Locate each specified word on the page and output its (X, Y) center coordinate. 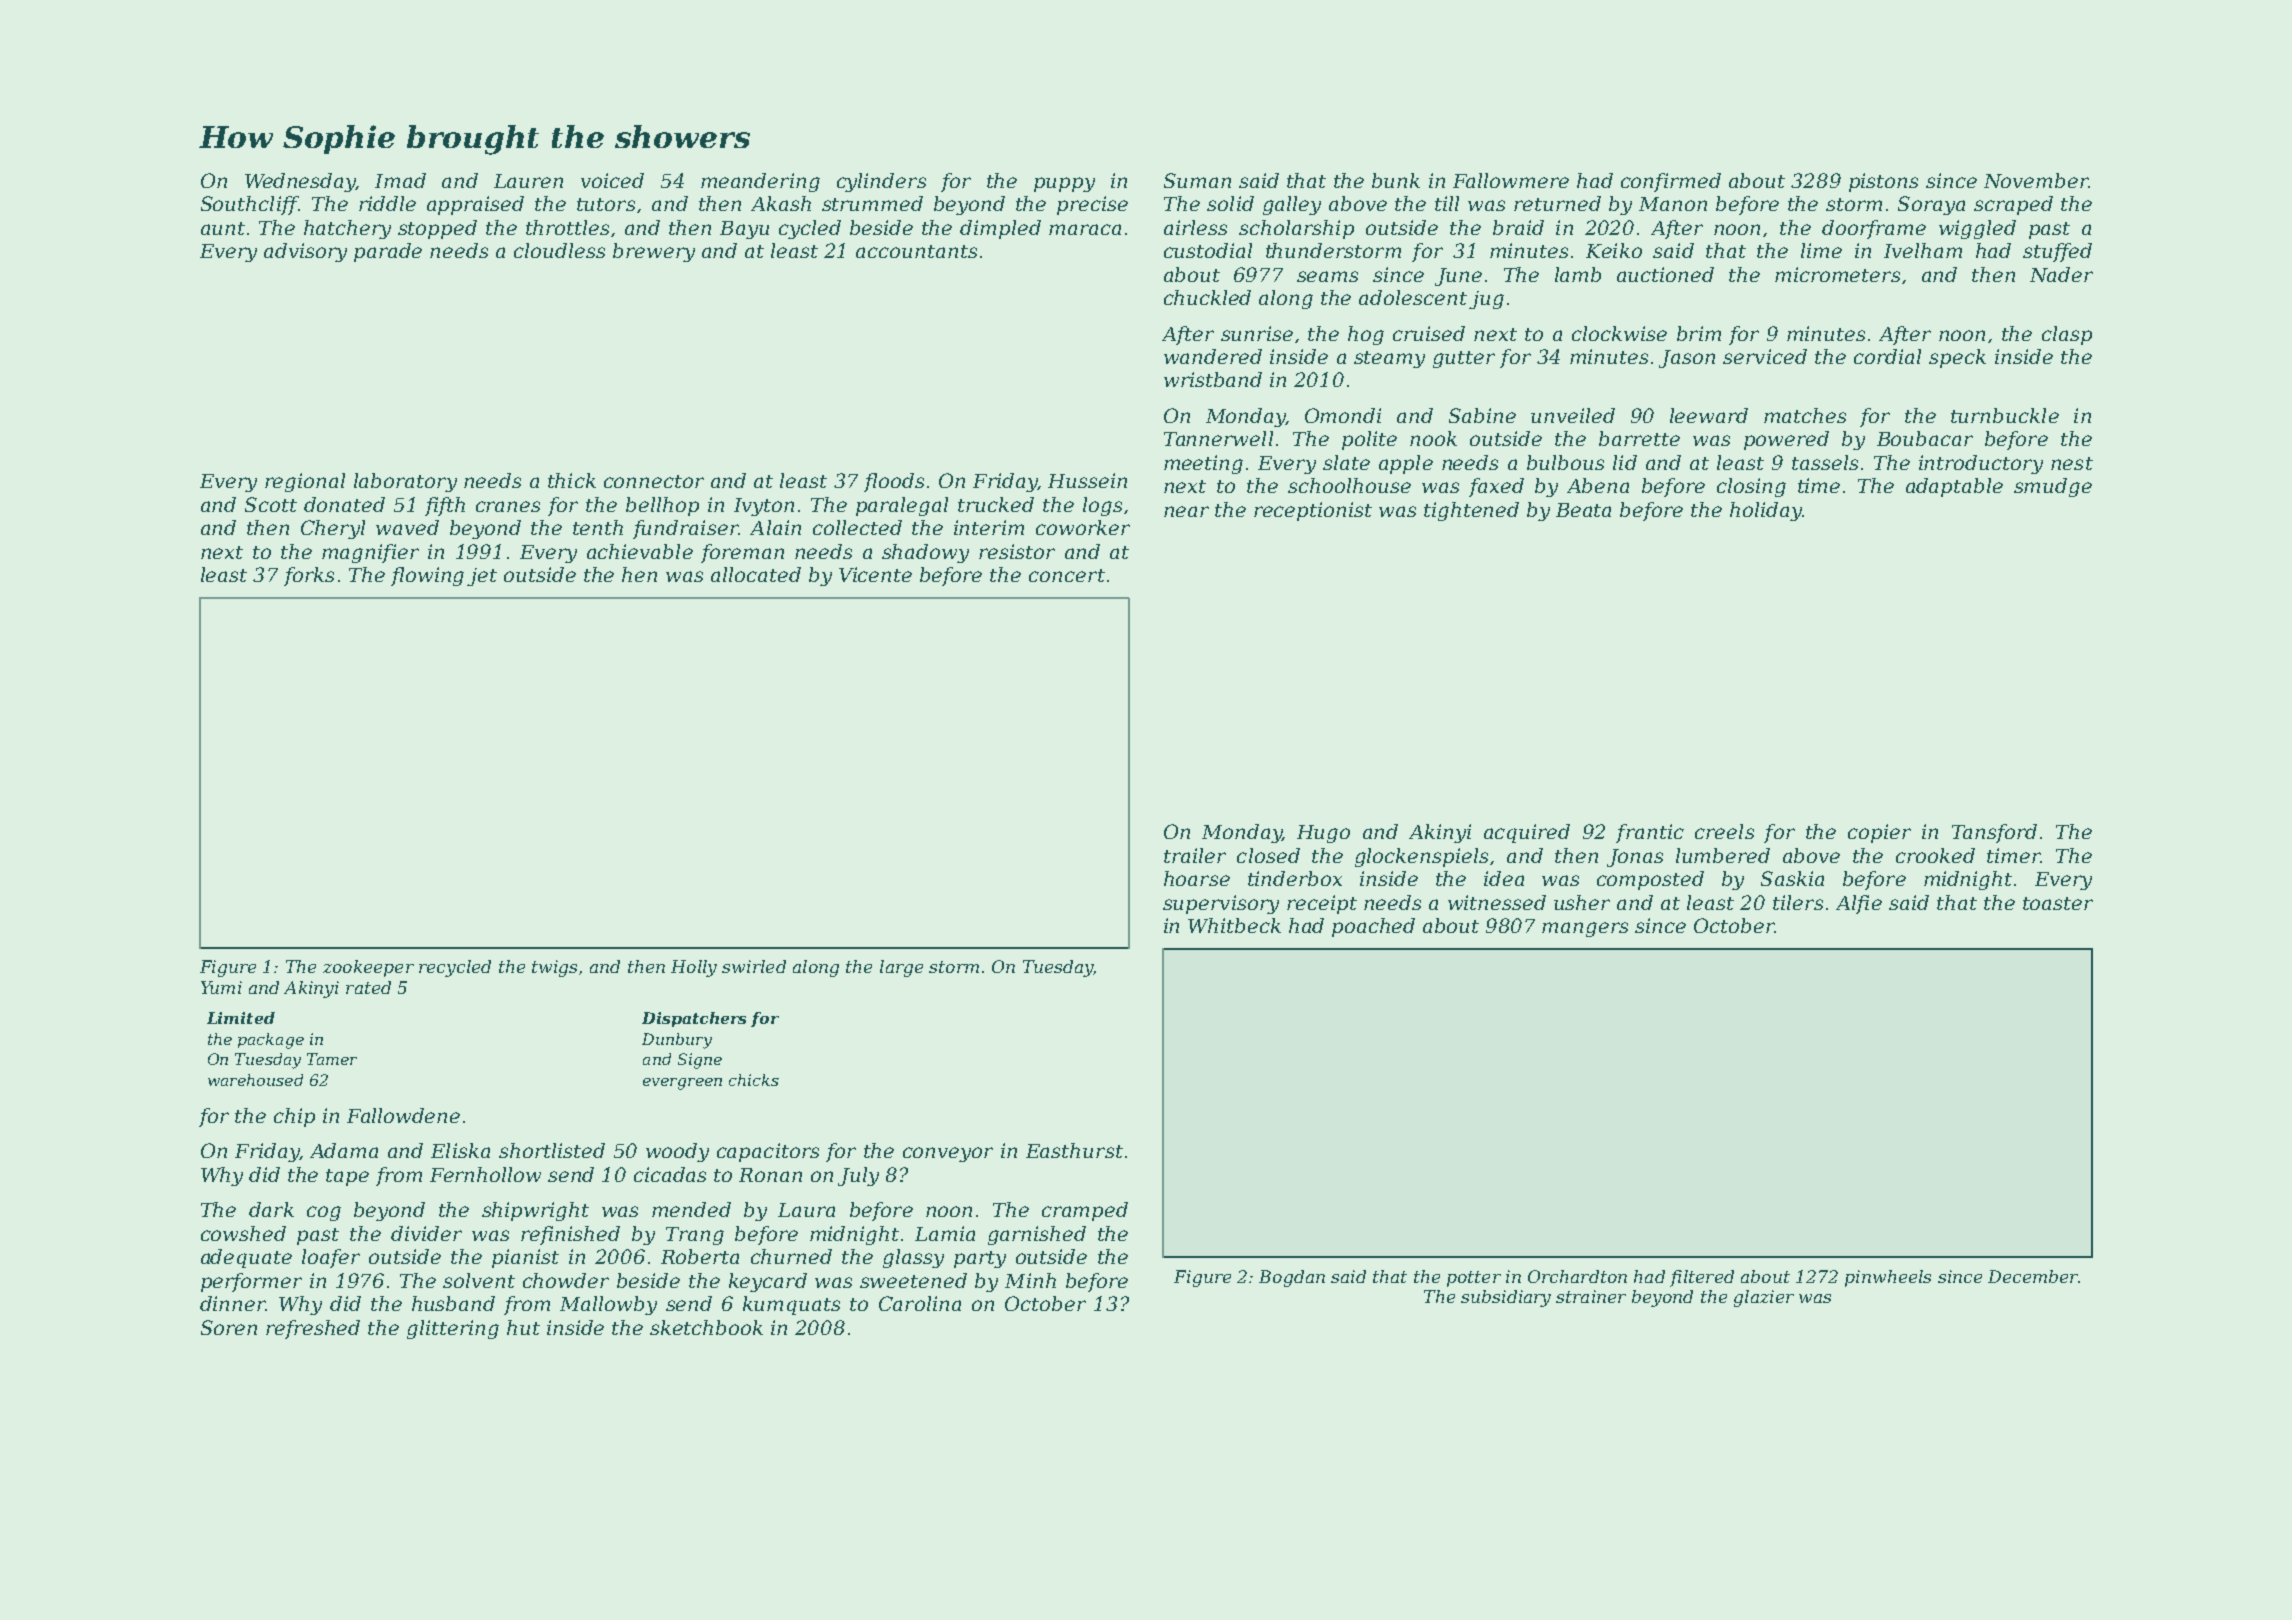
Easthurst (1074, 1150)
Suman (1197, 180)
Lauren (528, 181)
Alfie (1859, 904)
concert (1067, 575)
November (2036, 180)
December (2033, 1276)
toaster (2058, 903)
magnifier (370, 553)
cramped (1085, 1211)
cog (324, 1213)
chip (294, 1117)
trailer (1195, 855)
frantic (1650, 833)
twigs (554, 968)
